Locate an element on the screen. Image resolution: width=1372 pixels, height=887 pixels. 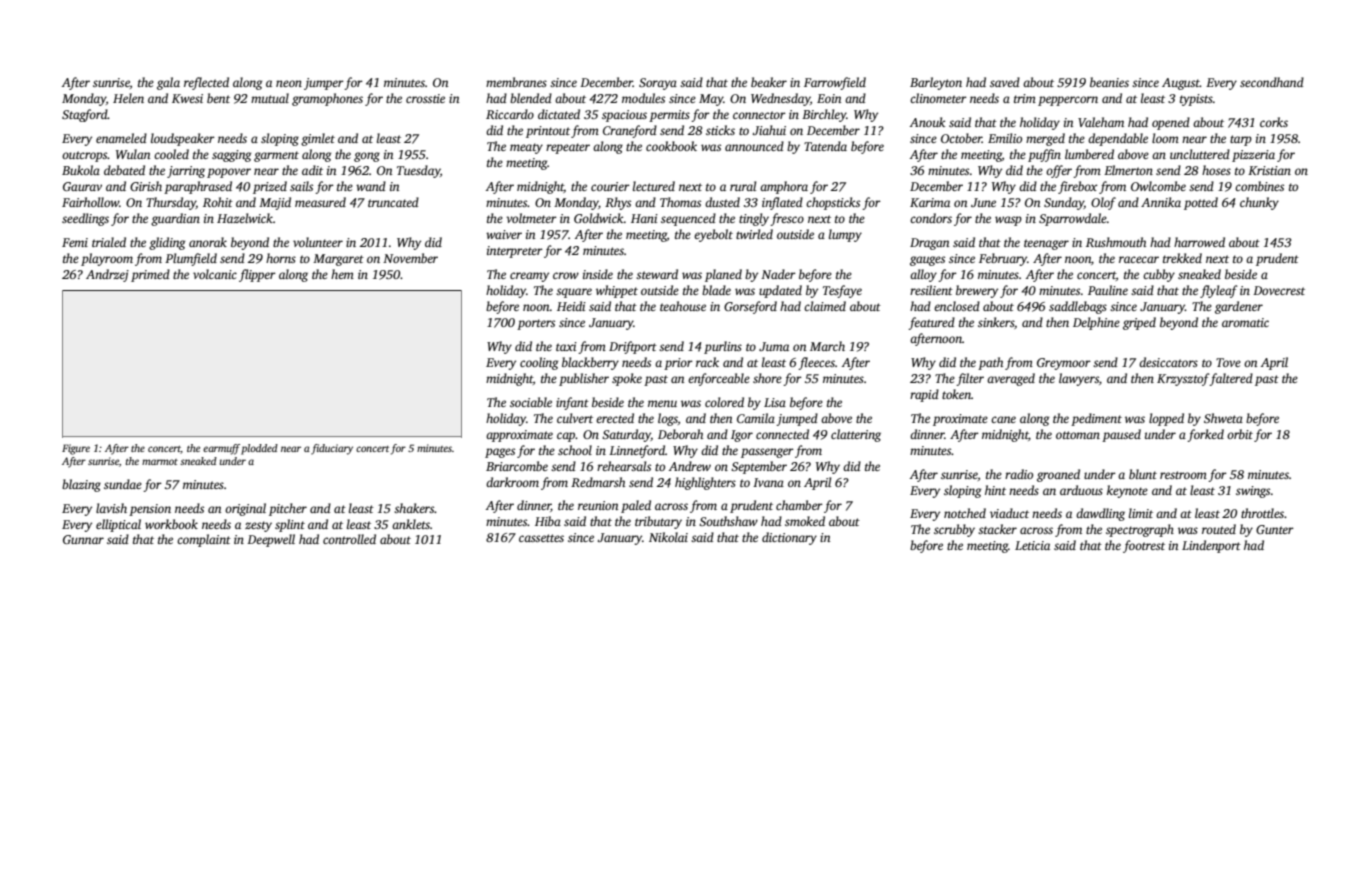
volcanic is located at coordinates (215, 274).
